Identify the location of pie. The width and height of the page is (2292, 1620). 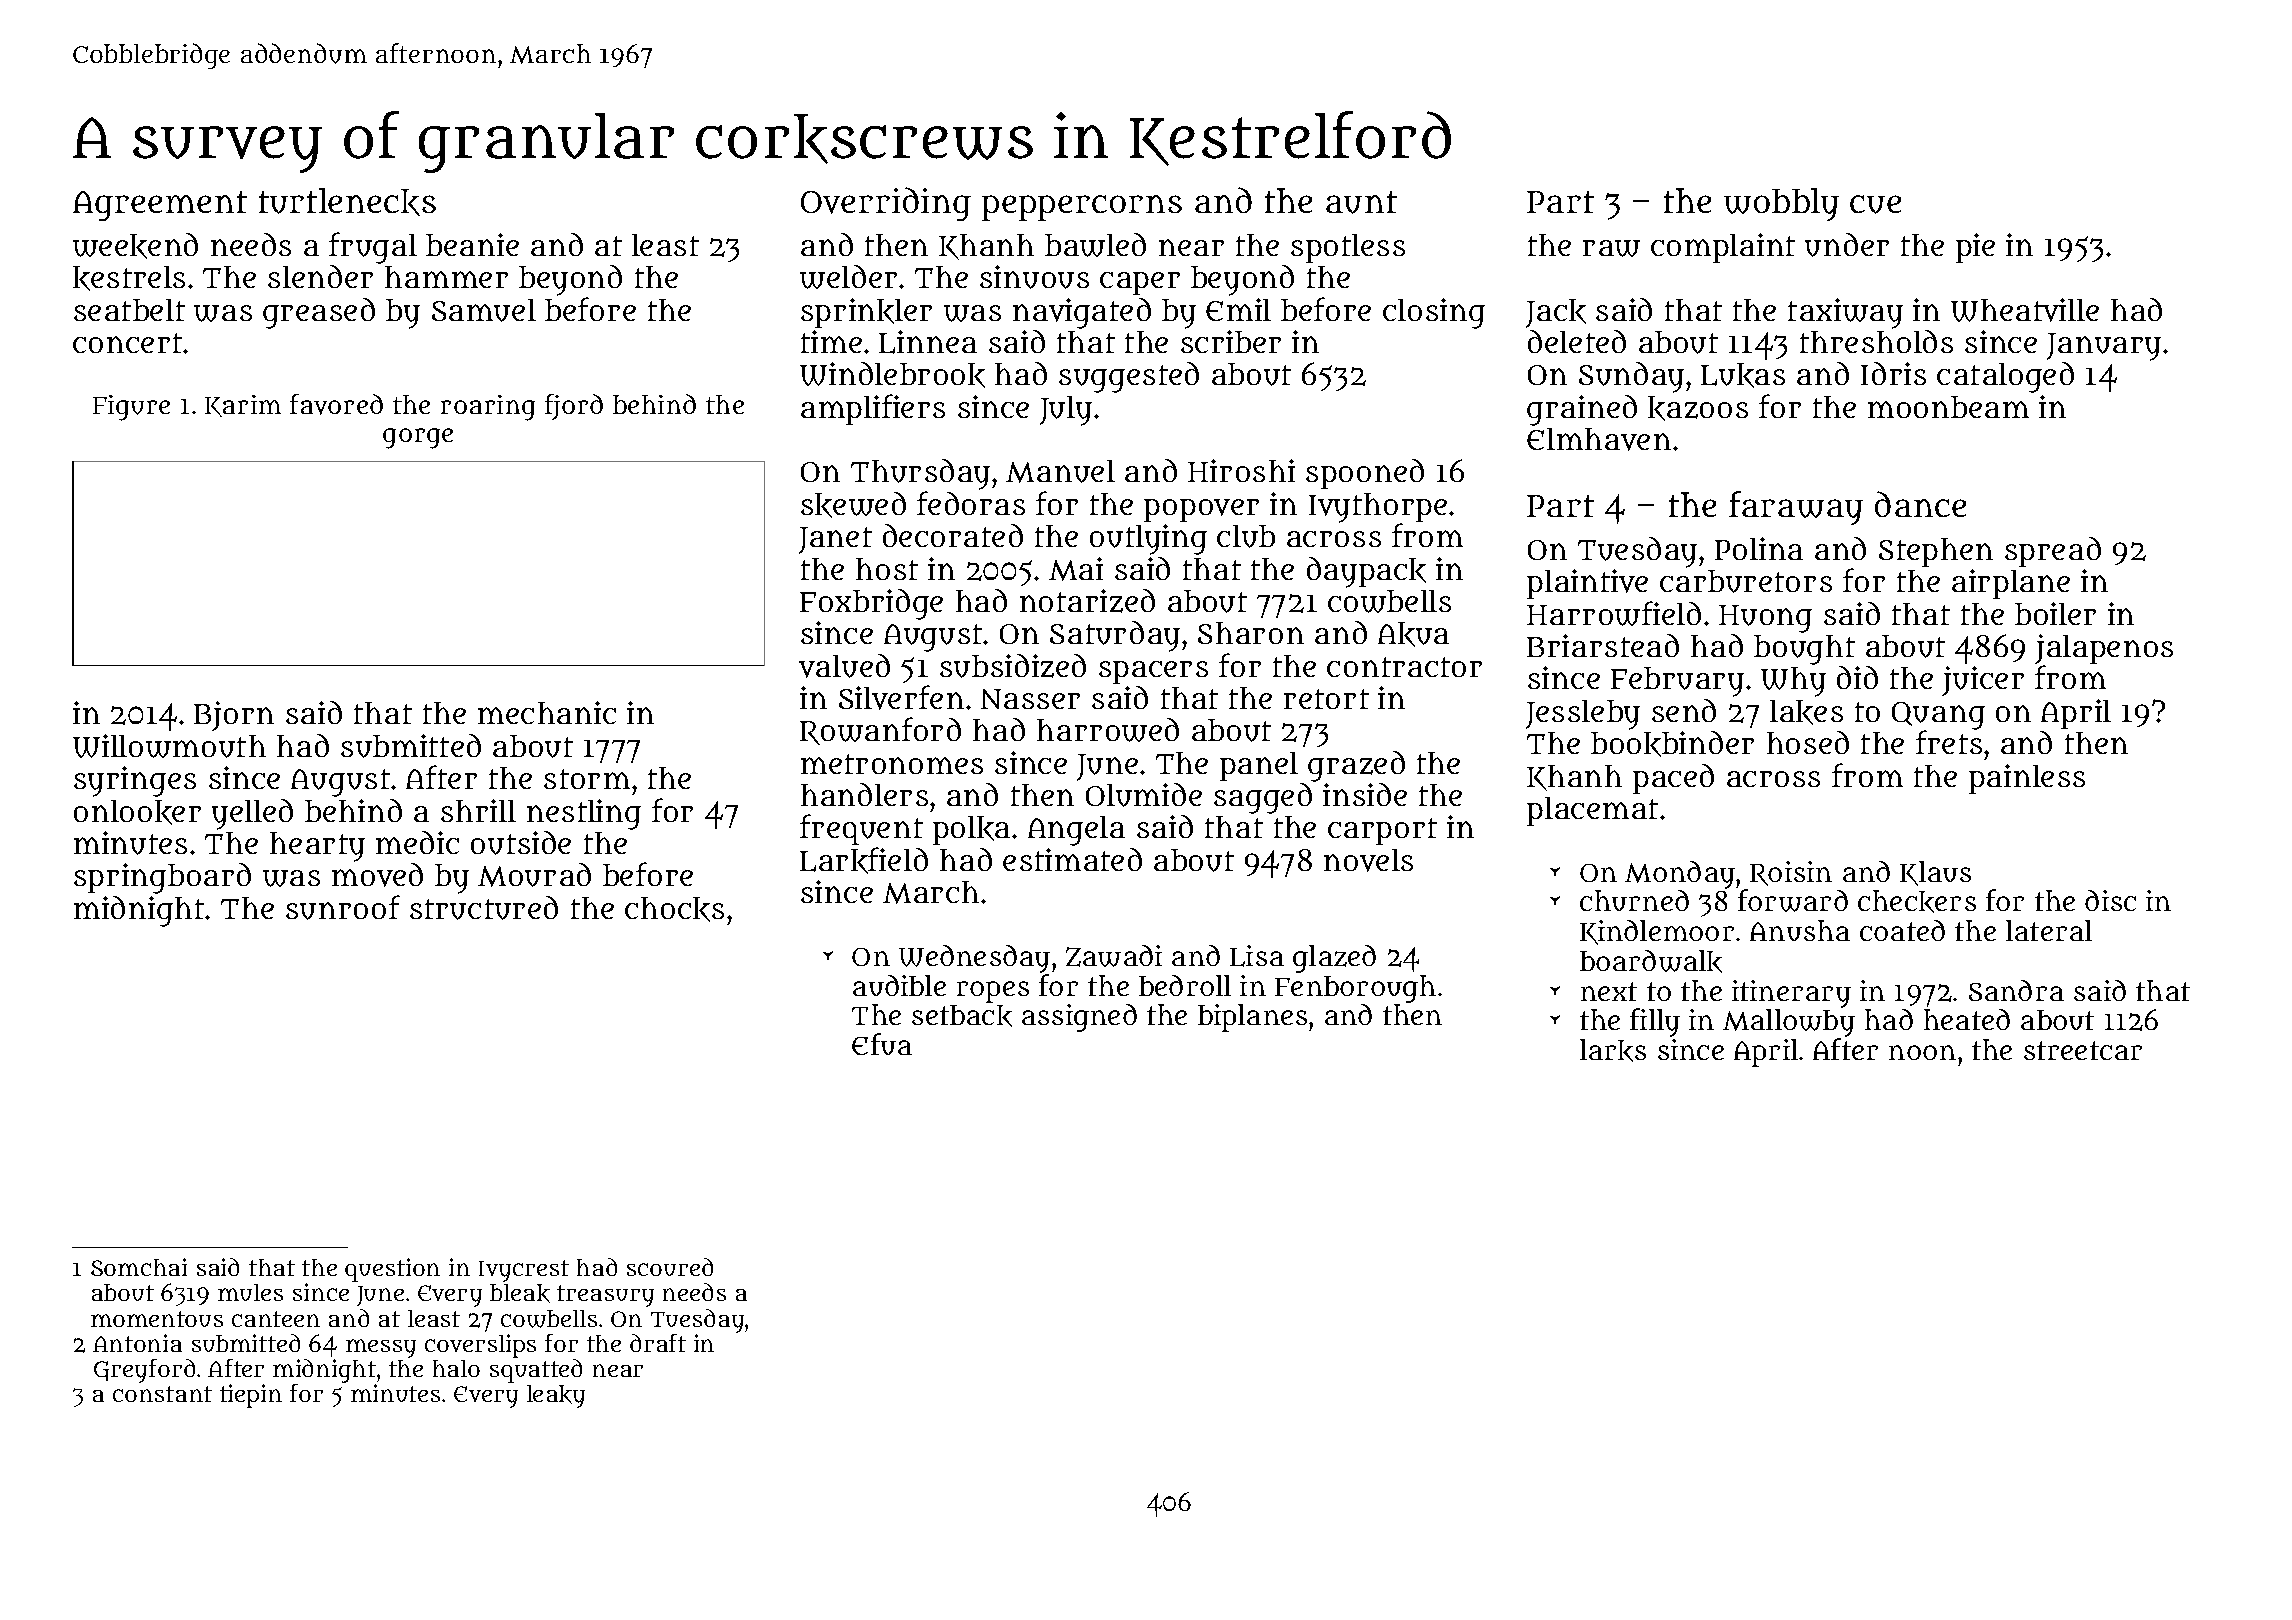
(1975, 248).
